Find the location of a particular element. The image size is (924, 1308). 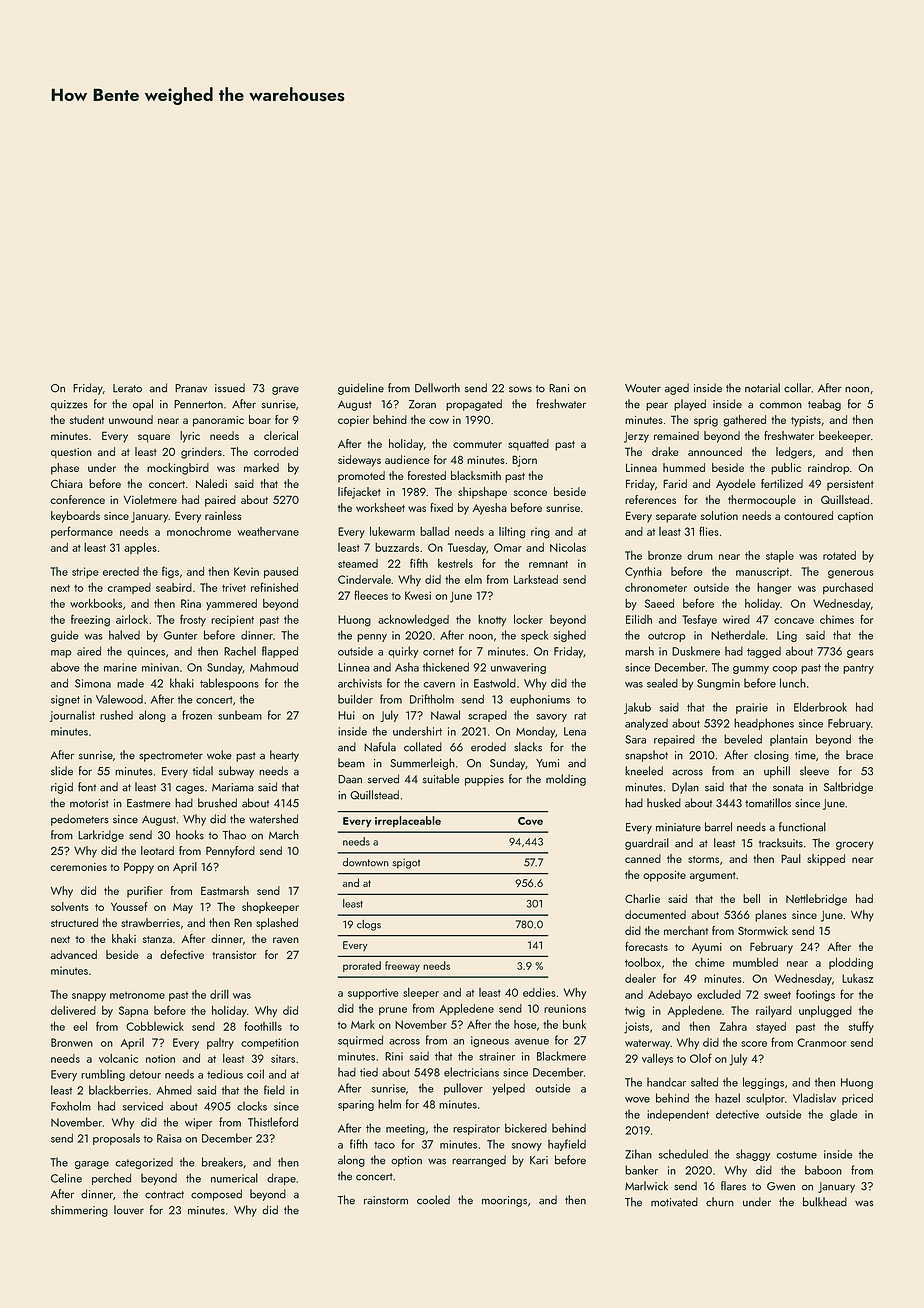

structured is located at coordinates (74, 922).
